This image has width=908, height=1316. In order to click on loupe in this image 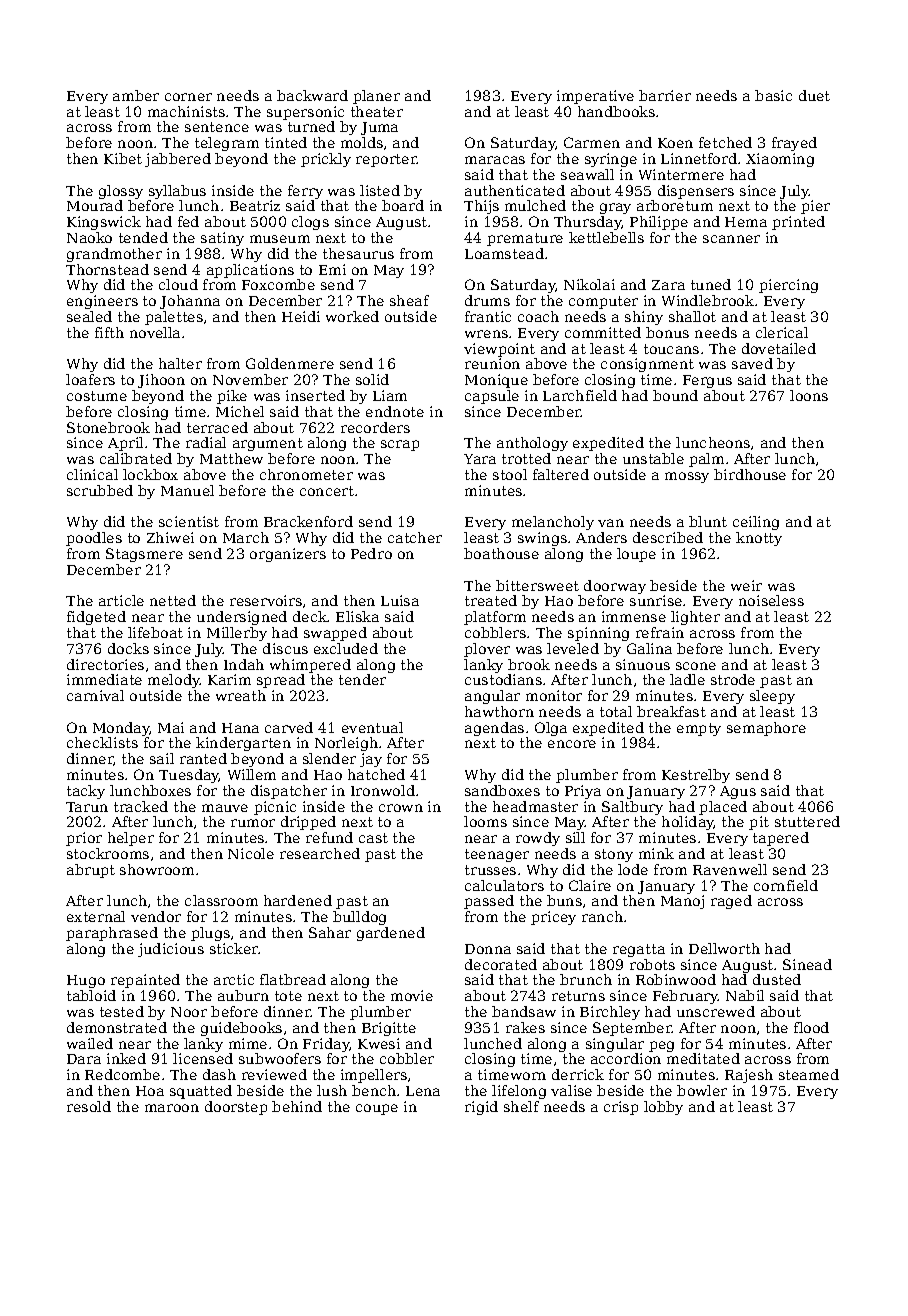, I will do `click(636, 555)`.
